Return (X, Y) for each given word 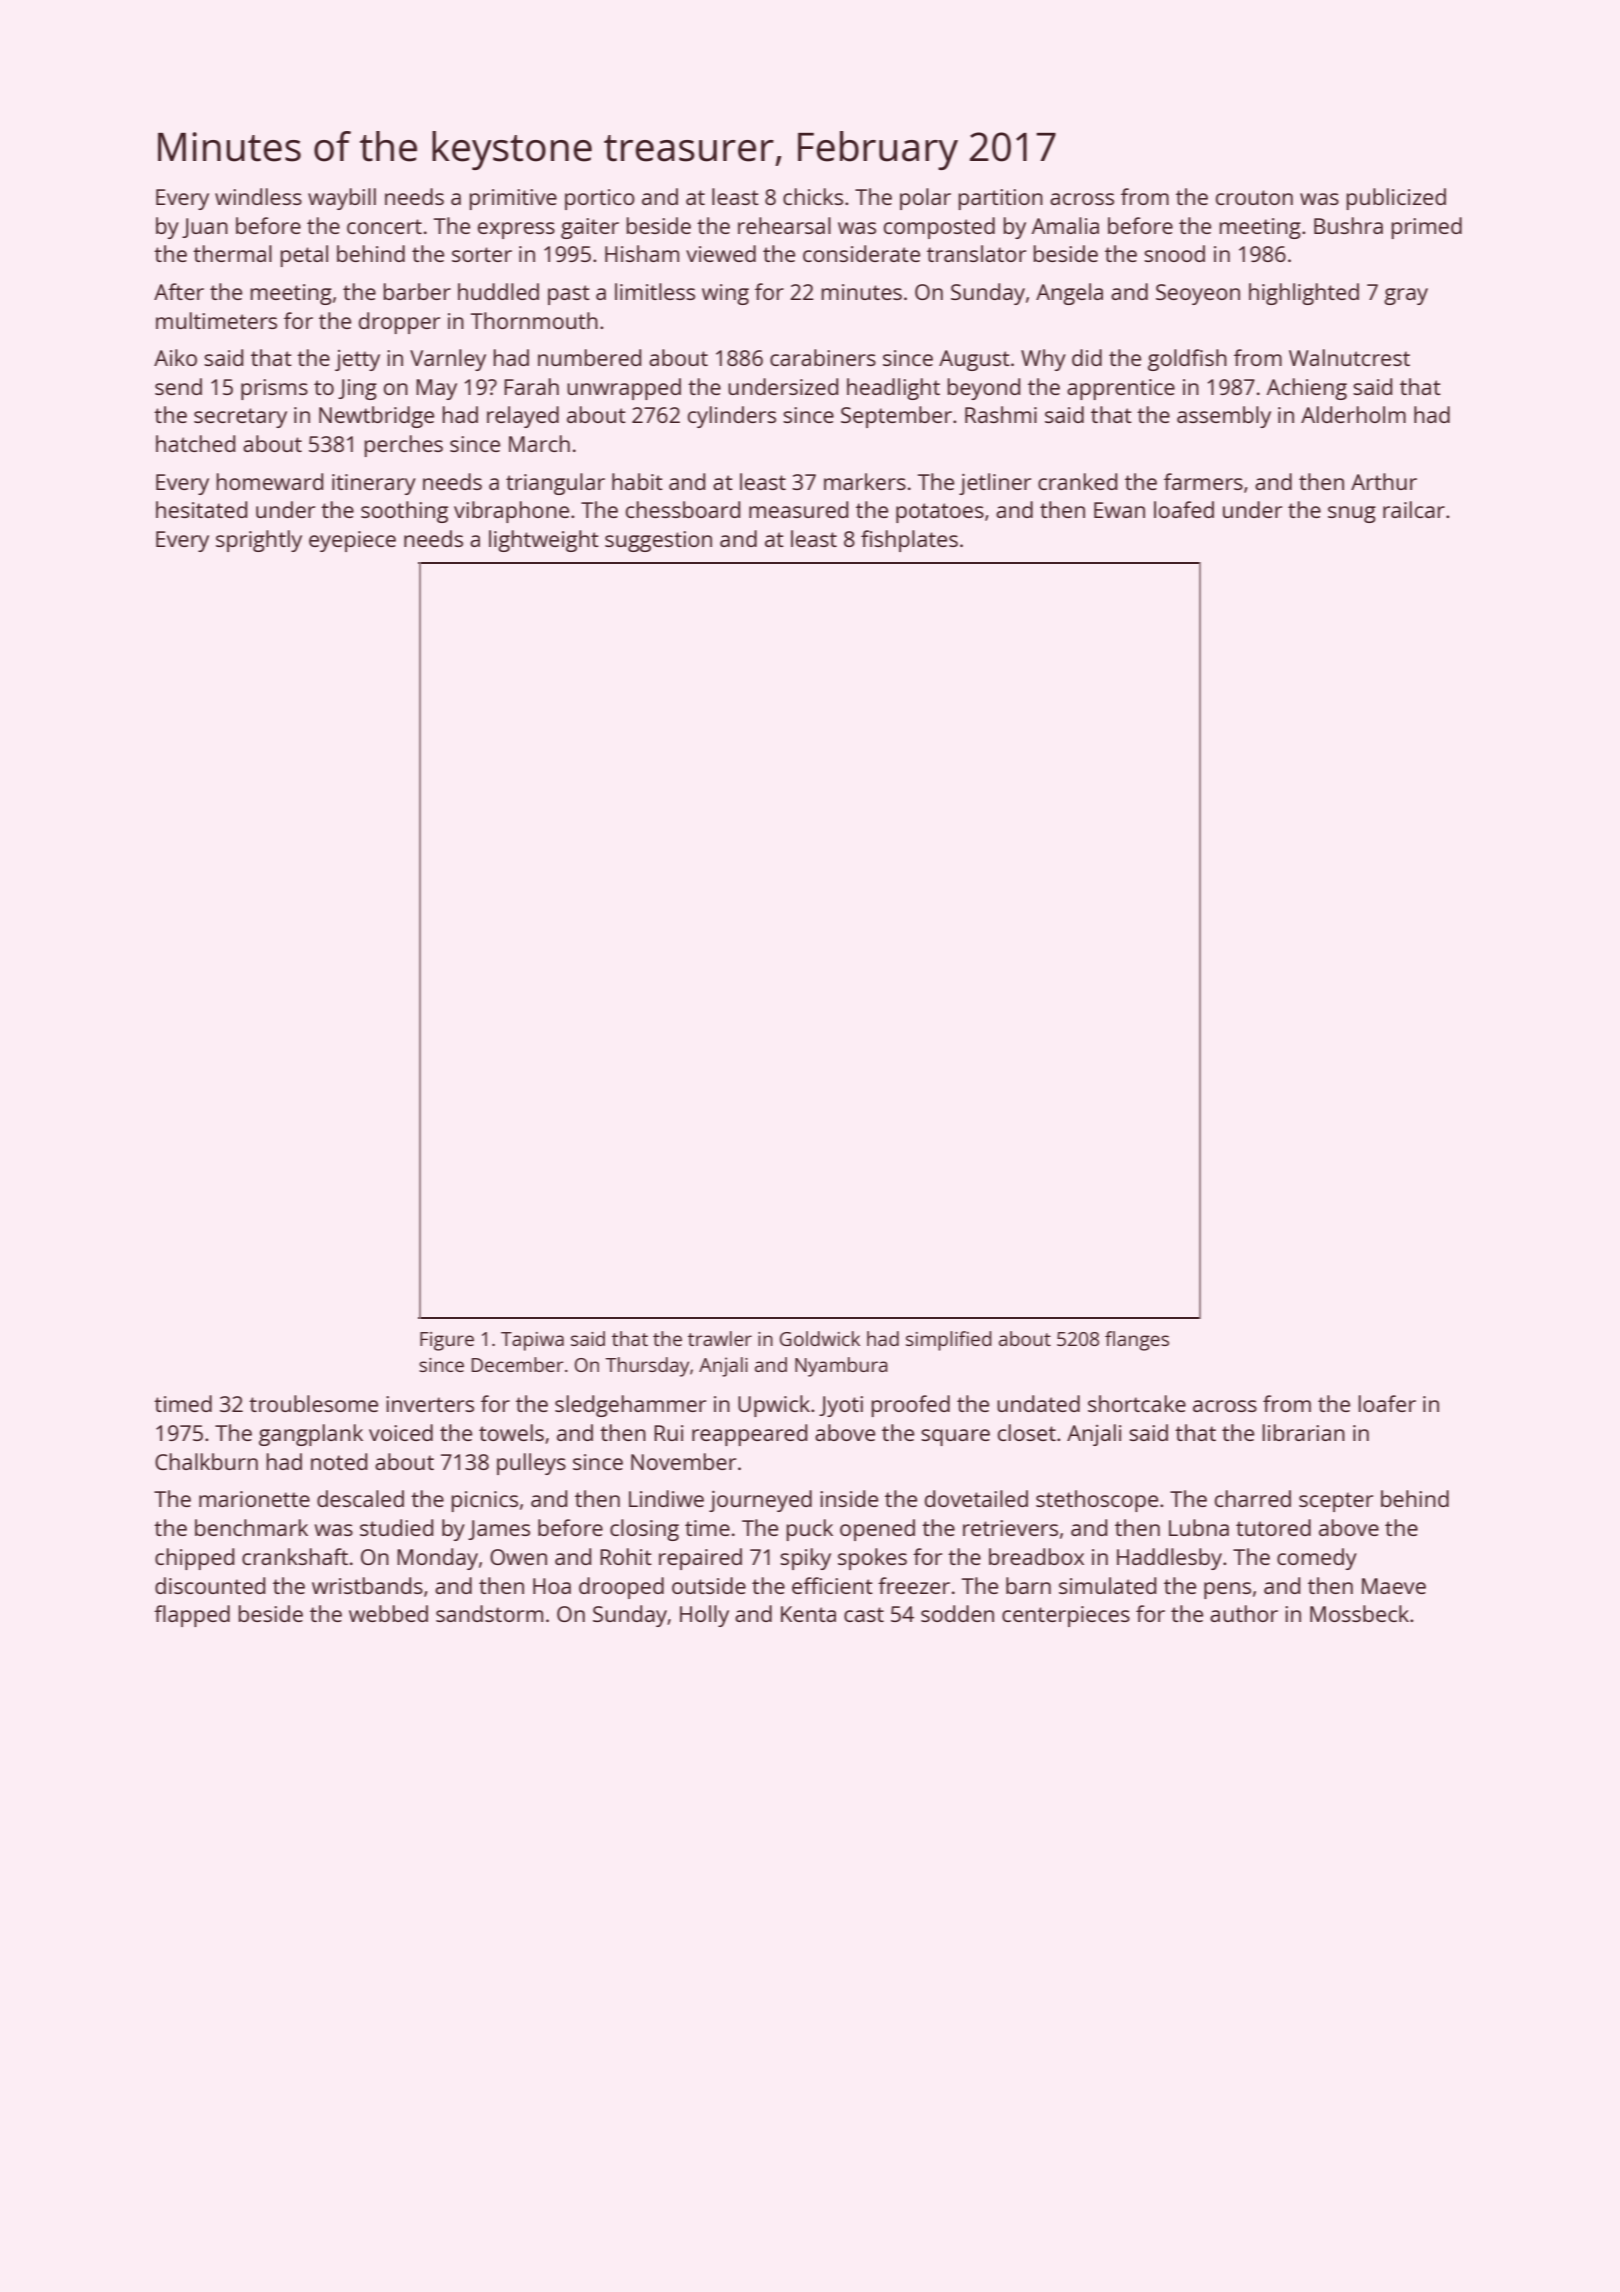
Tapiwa (532, 1341)
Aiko (175, 357)
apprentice (1121, 389)
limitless (655, 291)
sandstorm (489, 1613)
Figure (447, 1341)
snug (1352, 514)
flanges (1137, 1341)
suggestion (658, 541)
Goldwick (820, 1338)
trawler (720, 1338)
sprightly (259, 541)
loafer (1387, 1403)
